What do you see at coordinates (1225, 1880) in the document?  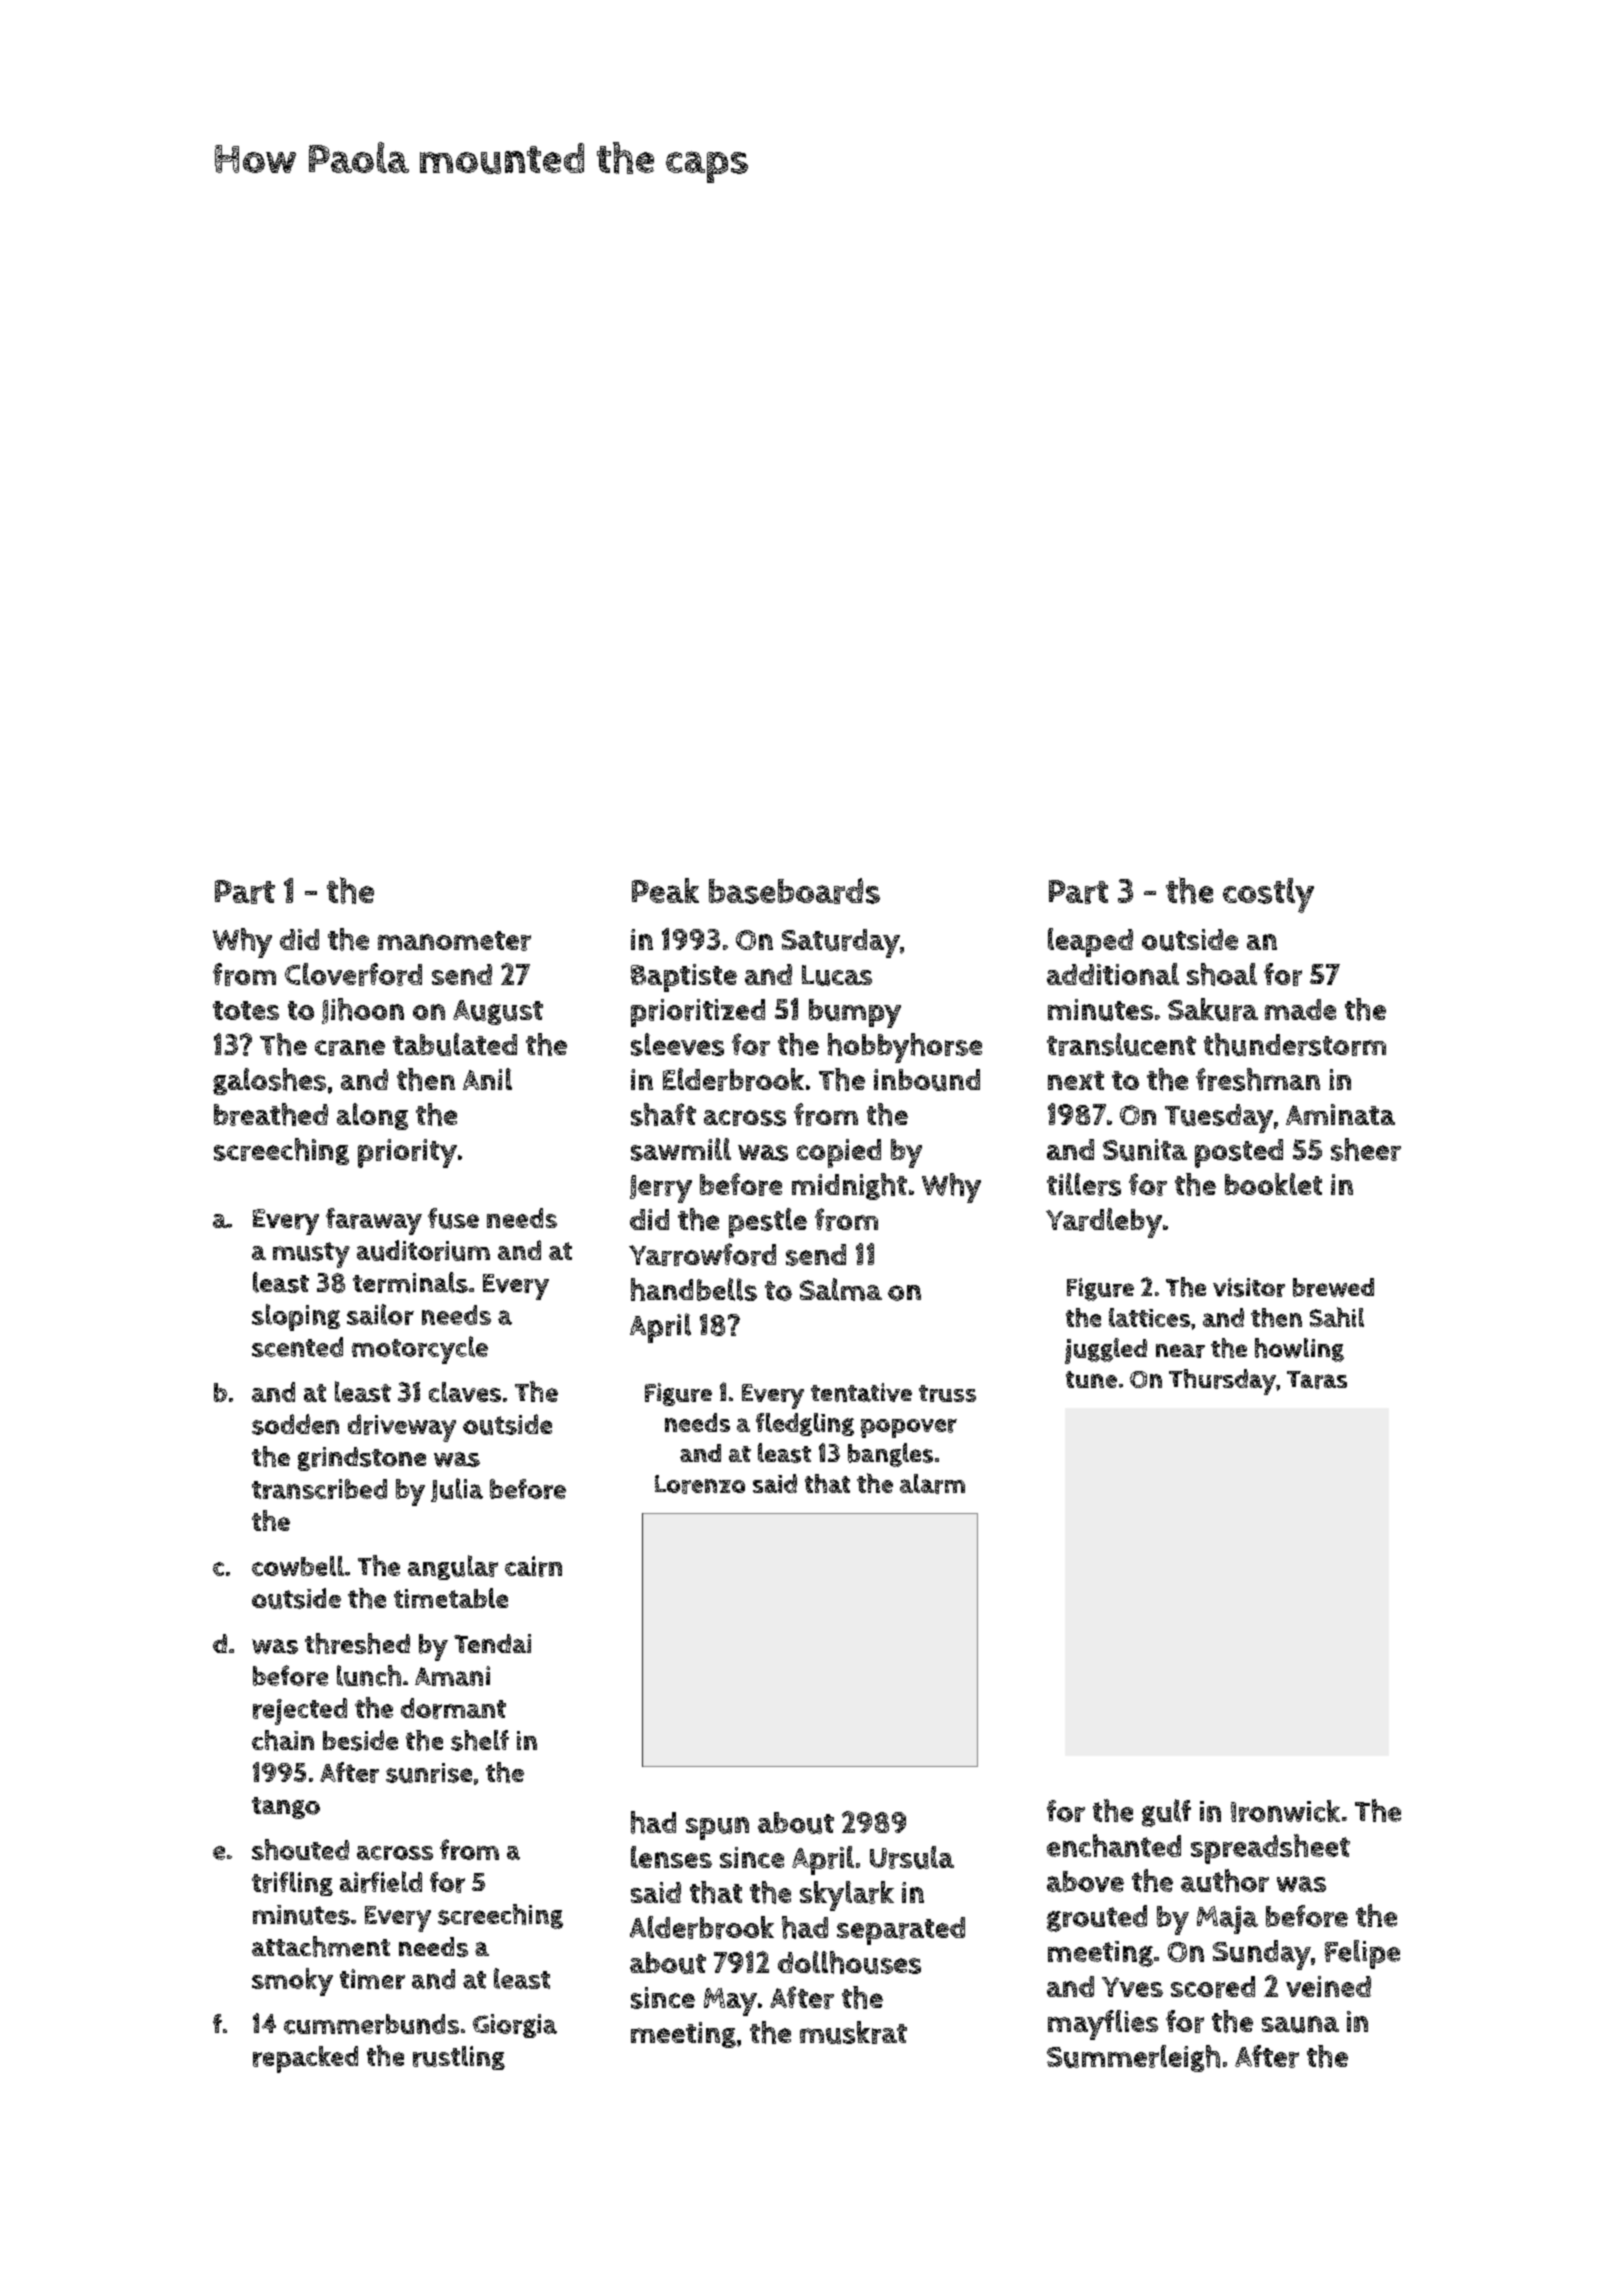 I see `author` at bounding box center [1225, 1880].
